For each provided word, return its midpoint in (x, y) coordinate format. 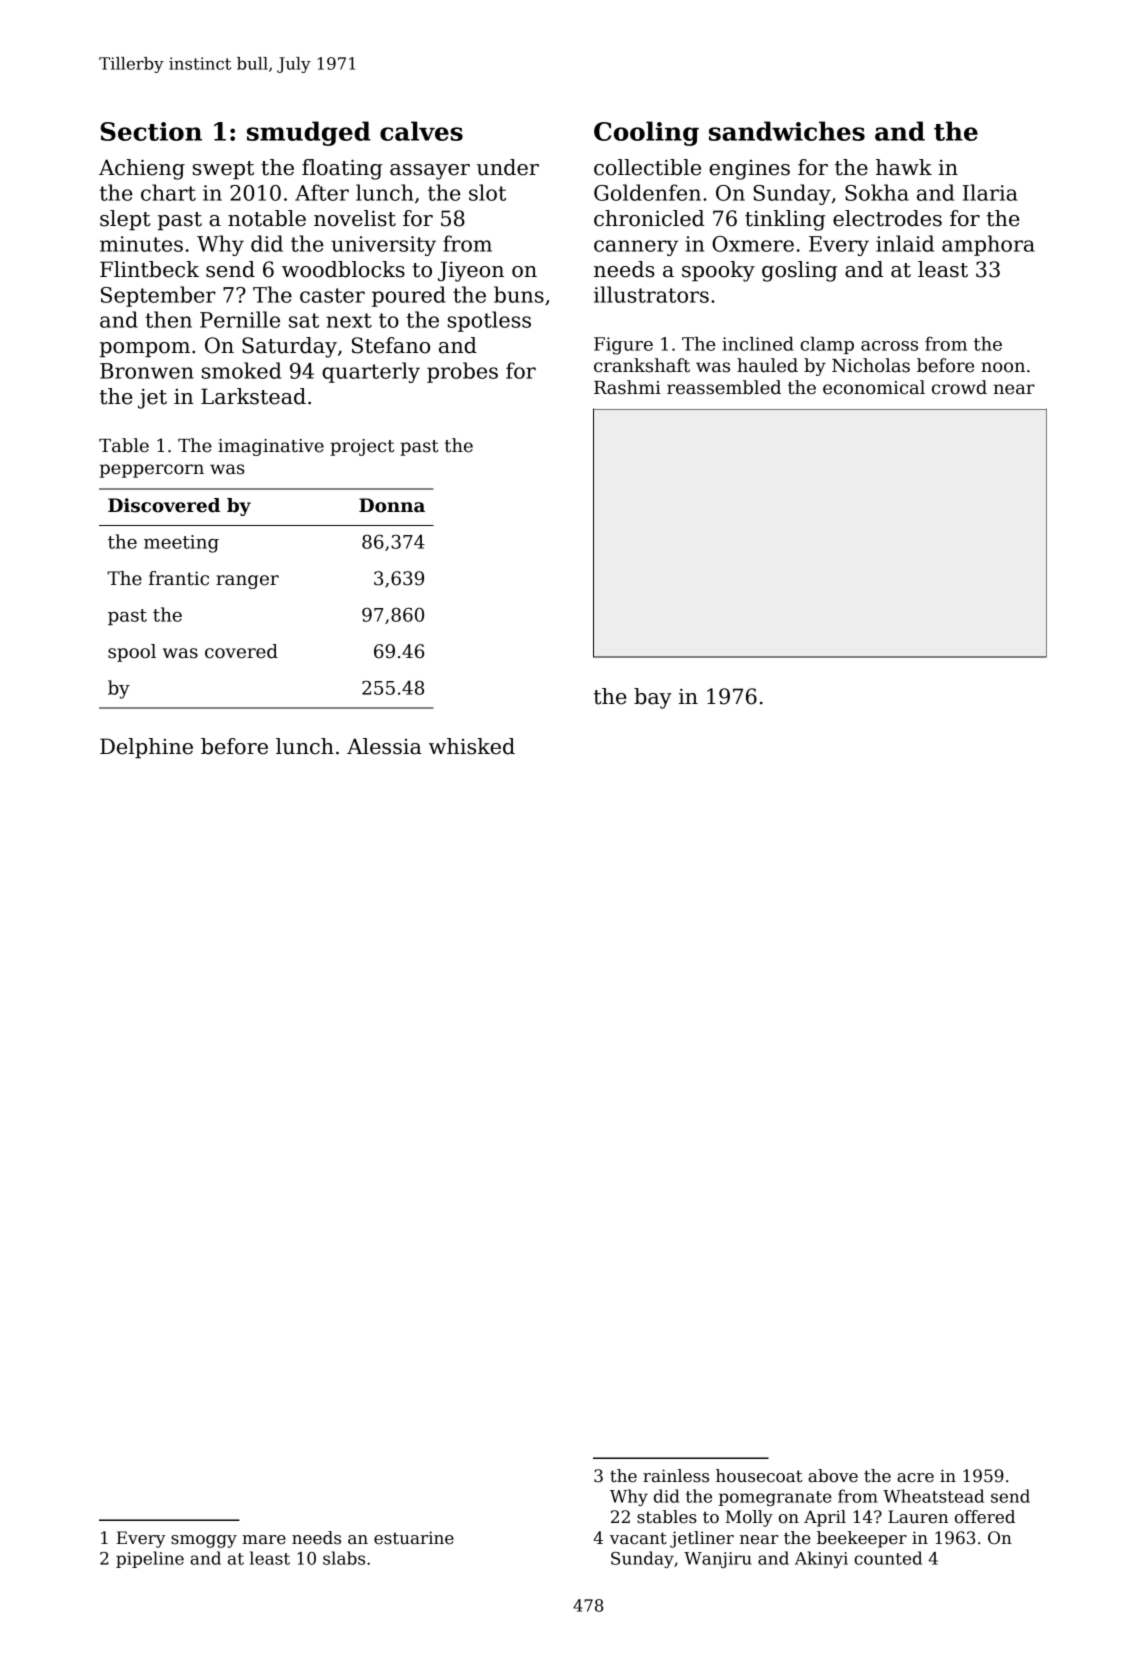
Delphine (146, 748)
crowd (959, 387)
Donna (392, 505)
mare (264, 1540)
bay (653, 698)
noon (1003, 367)
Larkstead (253, 396)
